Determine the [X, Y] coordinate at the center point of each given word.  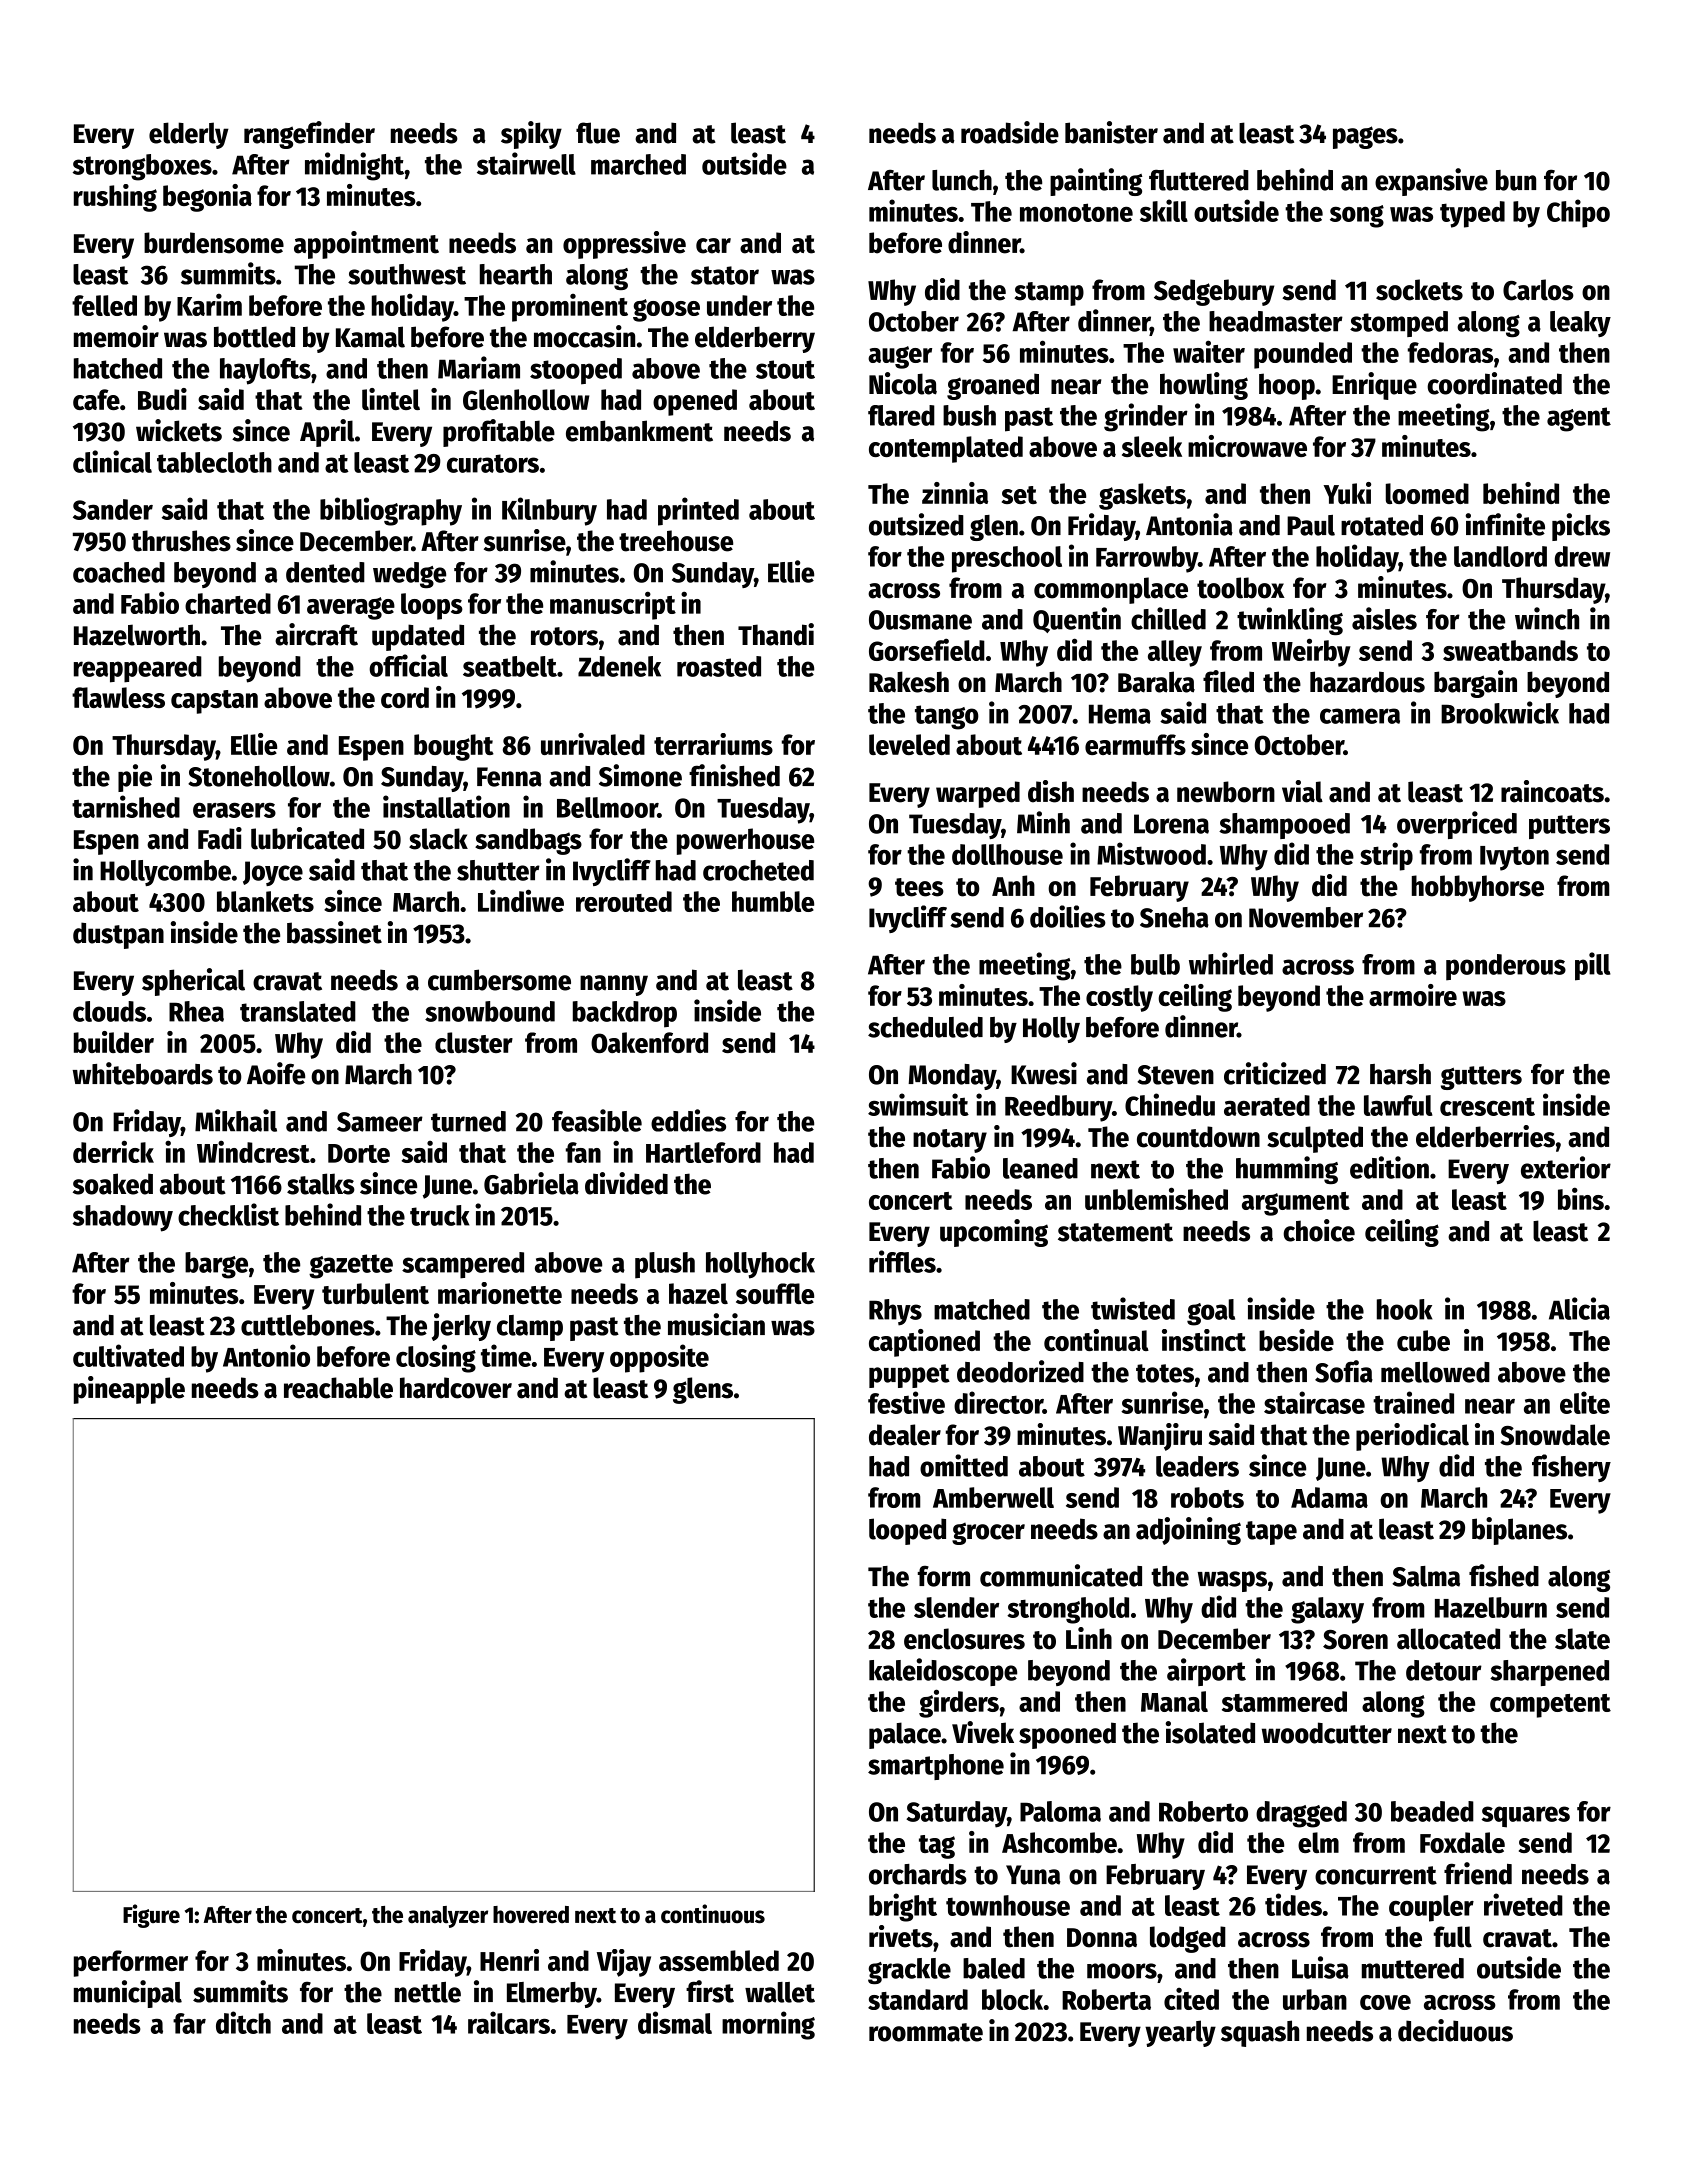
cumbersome [499, 980]
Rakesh [909, 682]
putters [1569, 827]
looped [907, 1531]
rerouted [624, 901]
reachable [338, 1388]
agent [1579, 419]
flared [901, 415]
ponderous [1506, 967]
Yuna [1033, 1875]
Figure [151, 1916]
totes [1165, 1373]
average [351, 608]
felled [104, 305]
